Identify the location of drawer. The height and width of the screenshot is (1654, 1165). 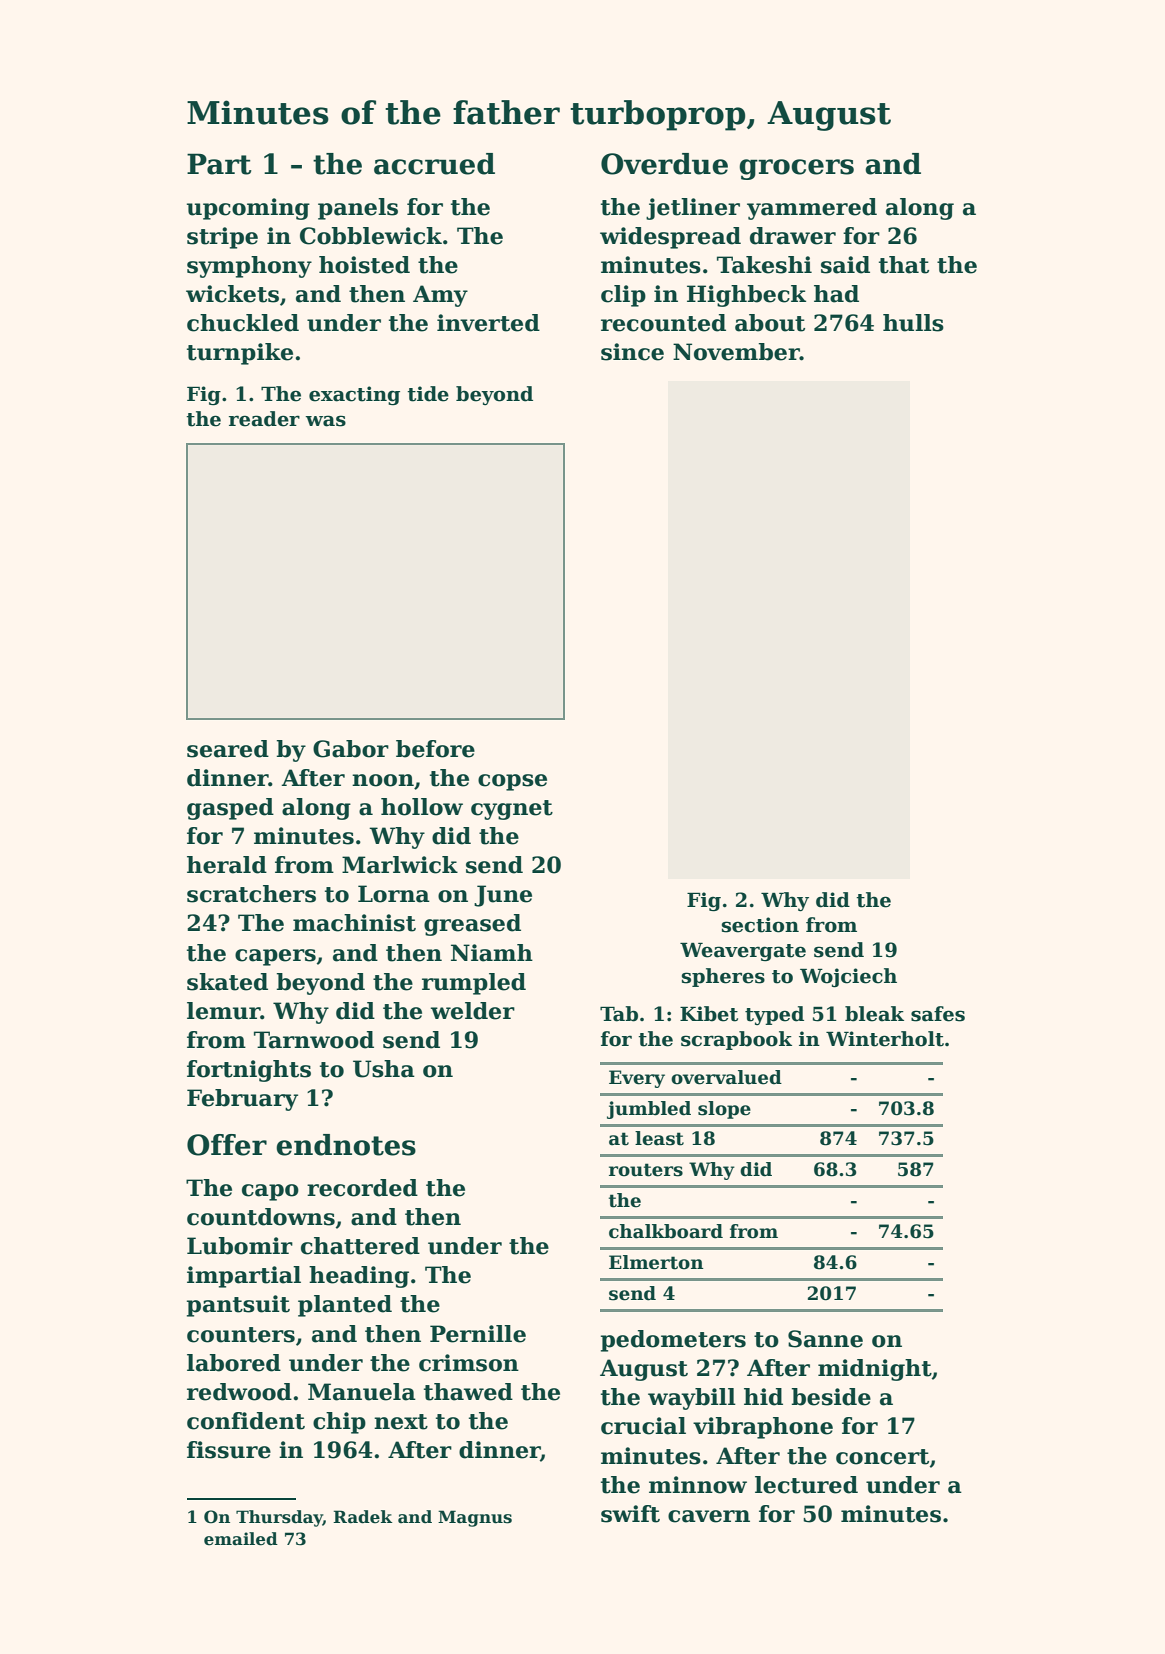
(793, 236).
